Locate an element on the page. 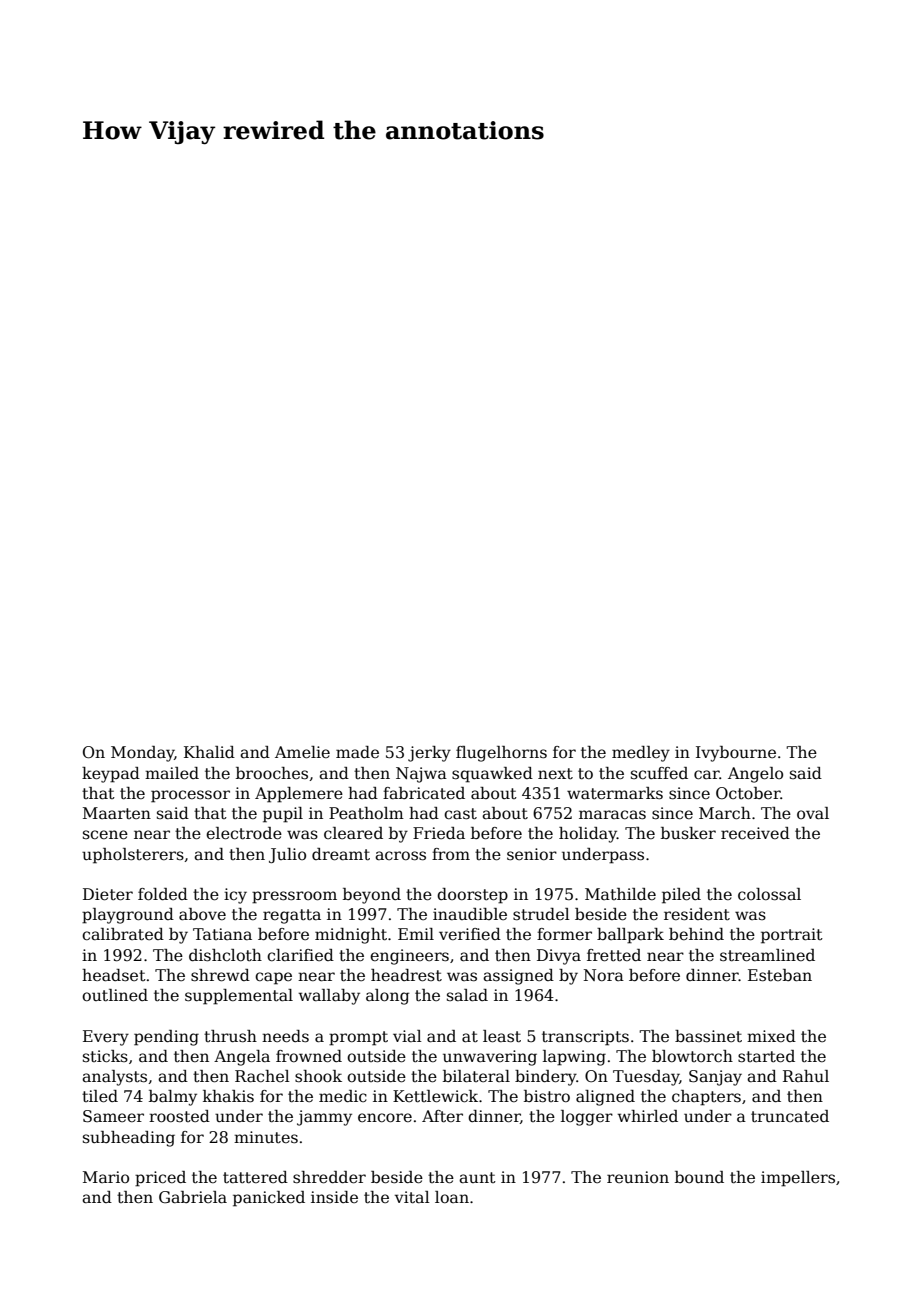 Image resolution: width=924 pixels, height=1308 pixels. transcripts is located at coordinates (585, 1038).
